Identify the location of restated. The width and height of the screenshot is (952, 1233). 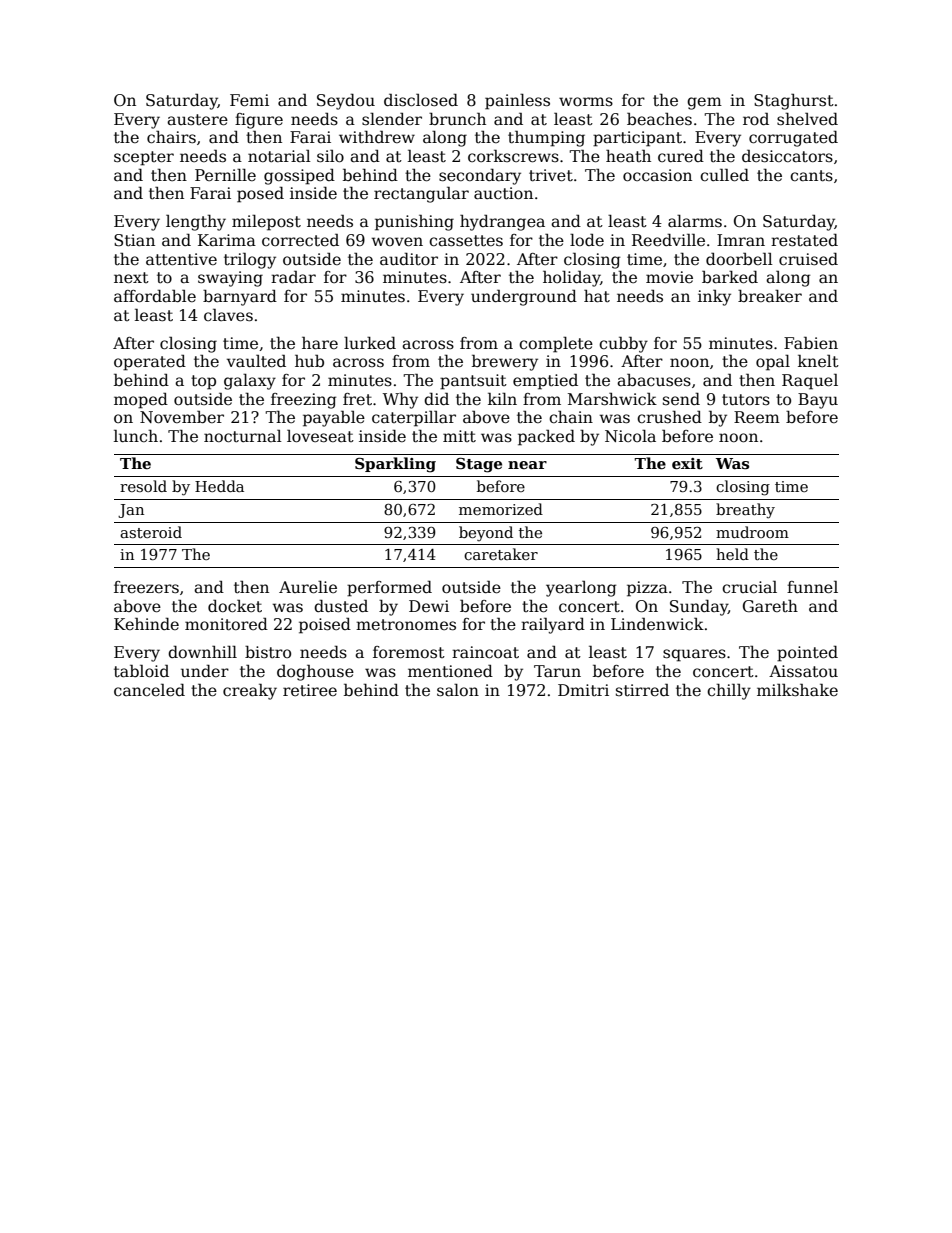
(804, 240).
